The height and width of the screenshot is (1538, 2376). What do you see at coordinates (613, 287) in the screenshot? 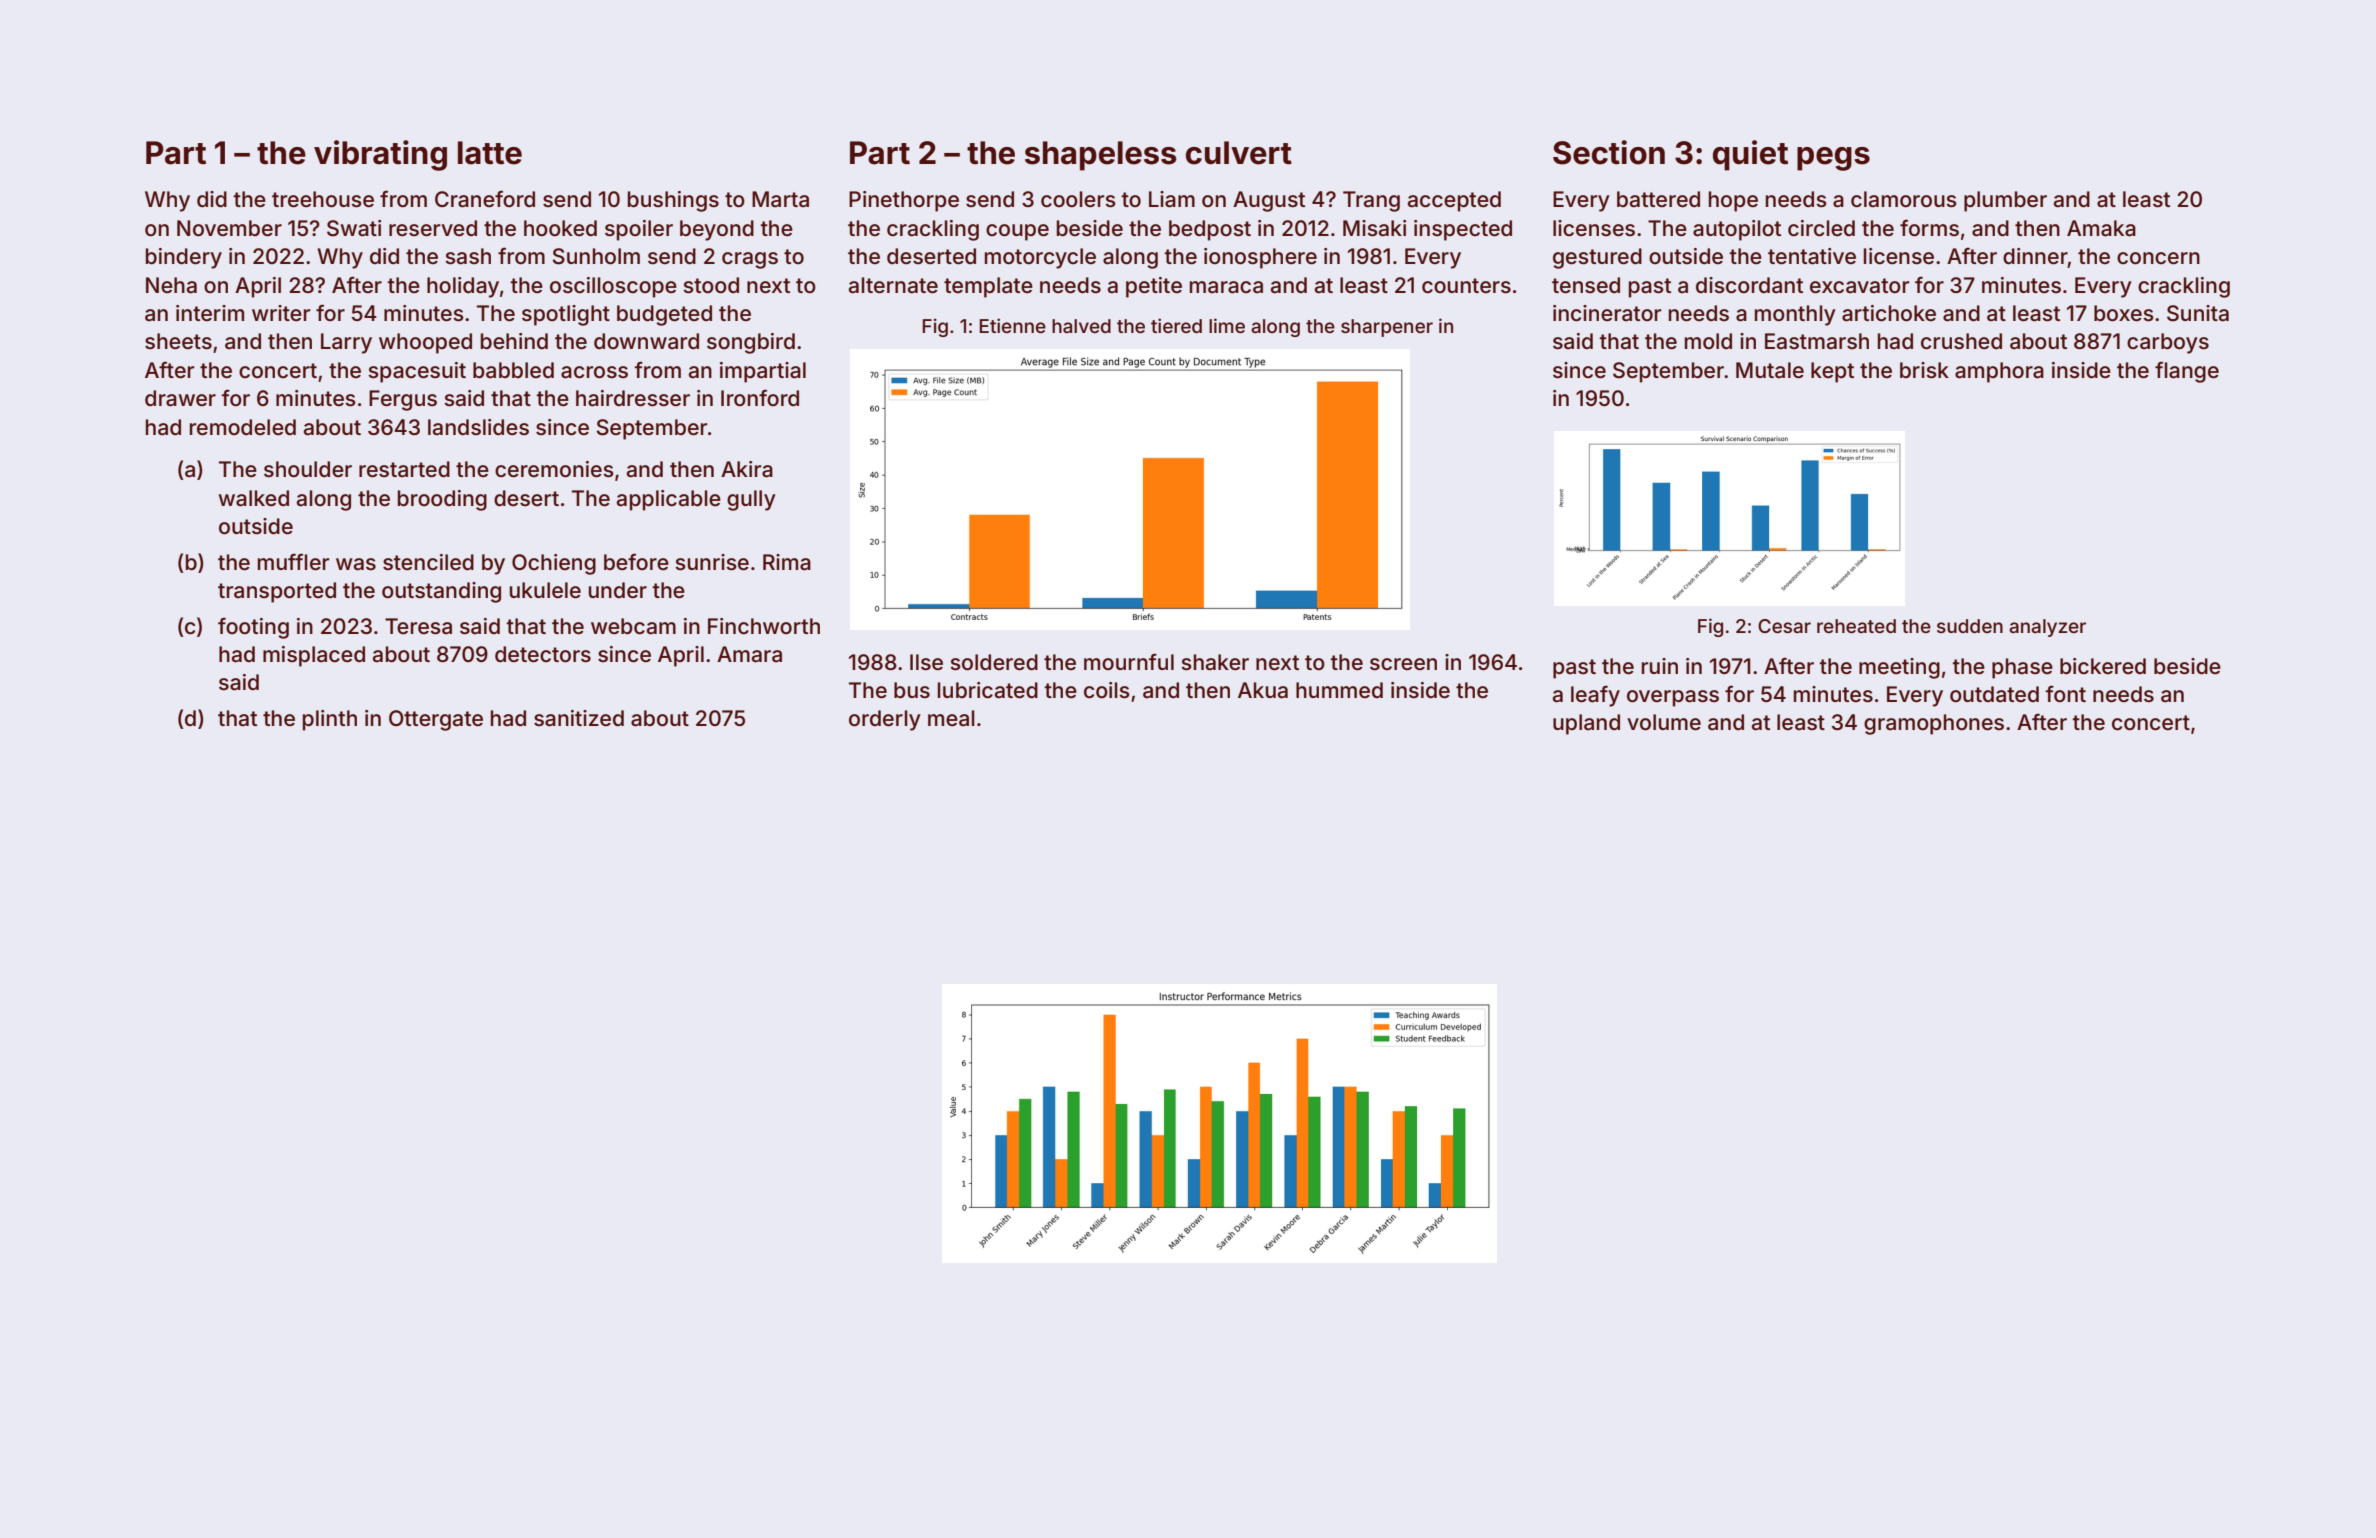
I see `oscilloscope` at bounding box center [613, 287].
